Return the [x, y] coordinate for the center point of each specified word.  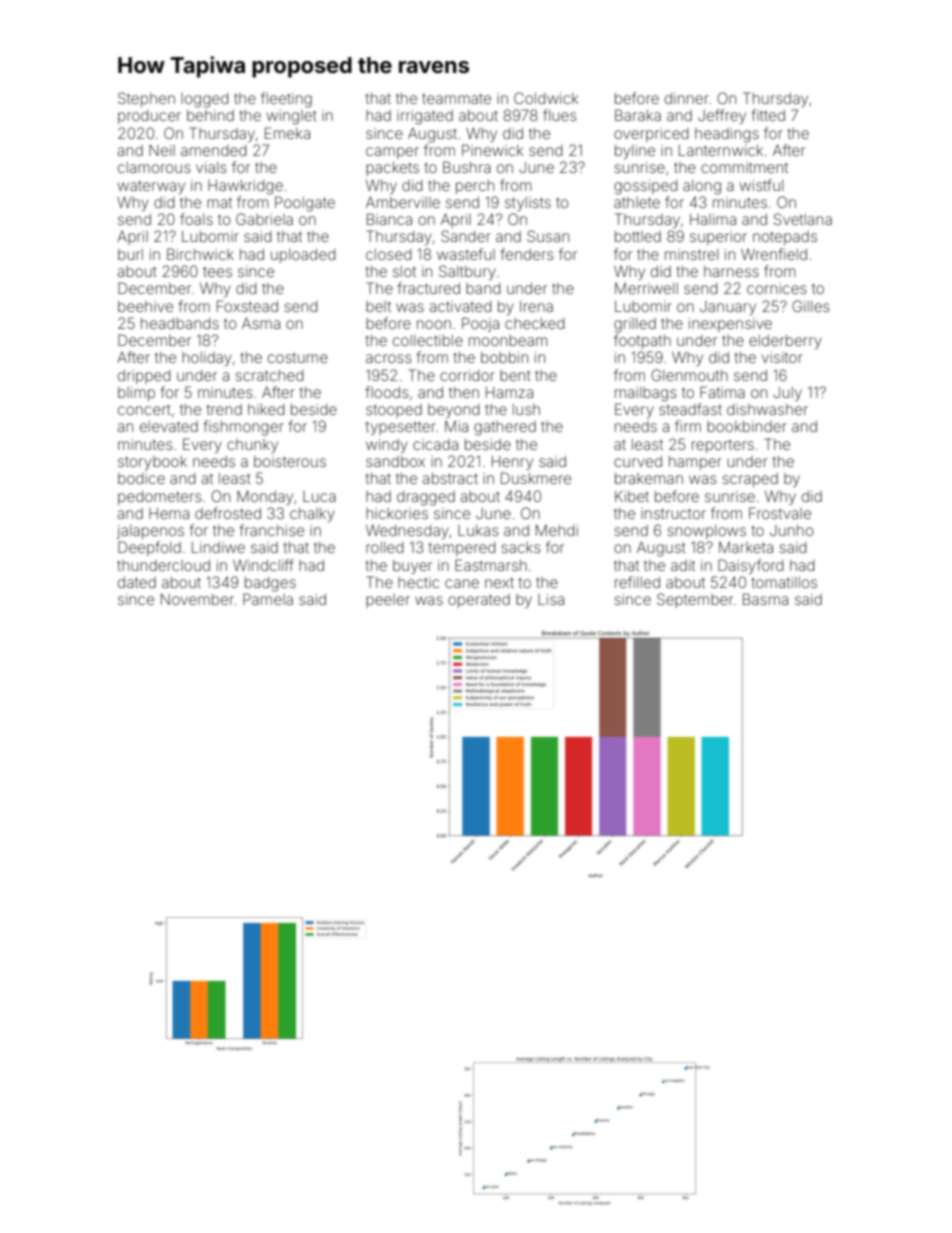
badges [270, 584]
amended [213, 150]
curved [638, 461]
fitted [768, 115]
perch [475, 187]
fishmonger [243, 428]
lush [526, 409]
